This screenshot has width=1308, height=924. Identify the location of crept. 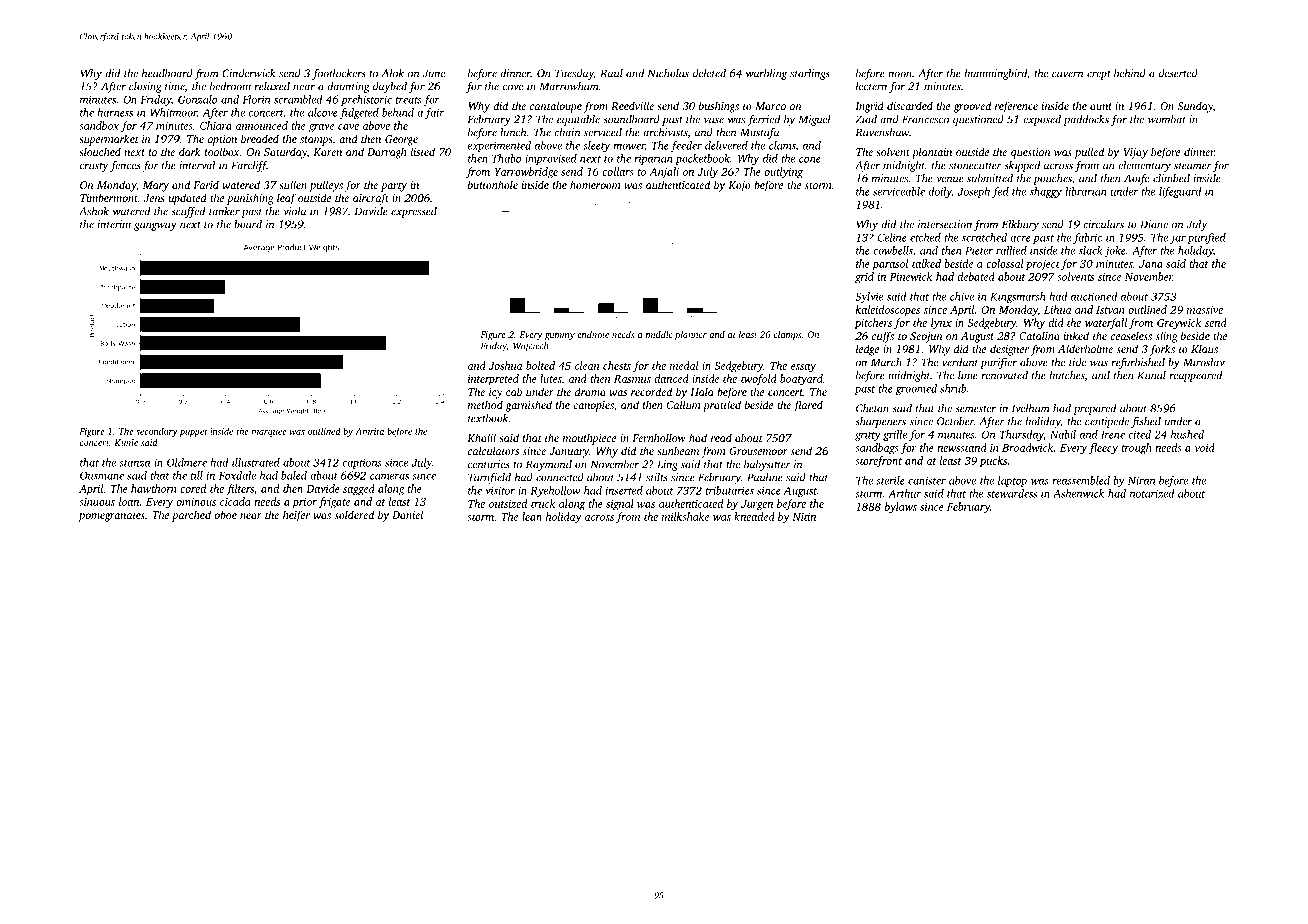
(1099, 75).
